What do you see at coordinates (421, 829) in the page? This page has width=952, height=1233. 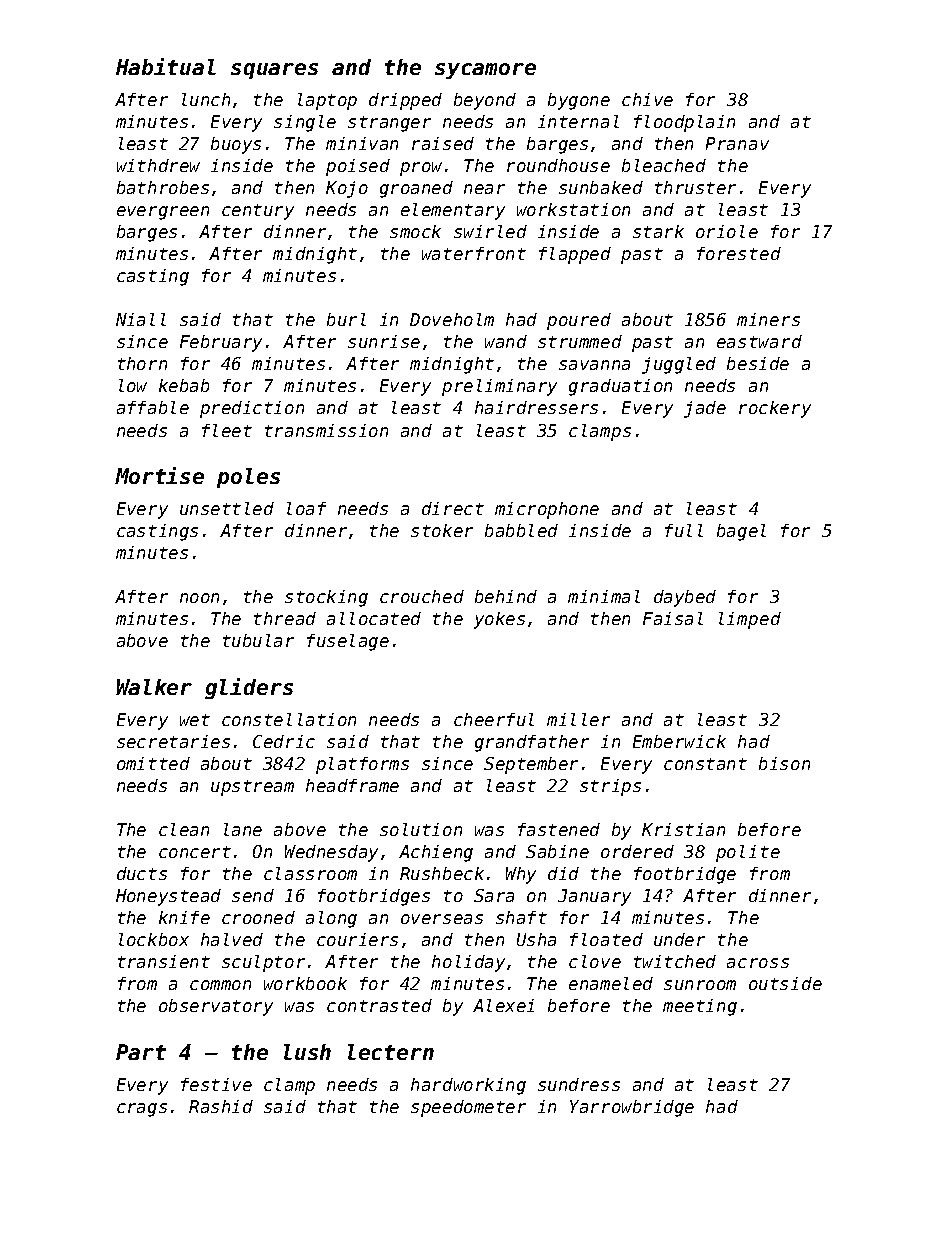 I see `solution` at bounding box center [421, 829].
